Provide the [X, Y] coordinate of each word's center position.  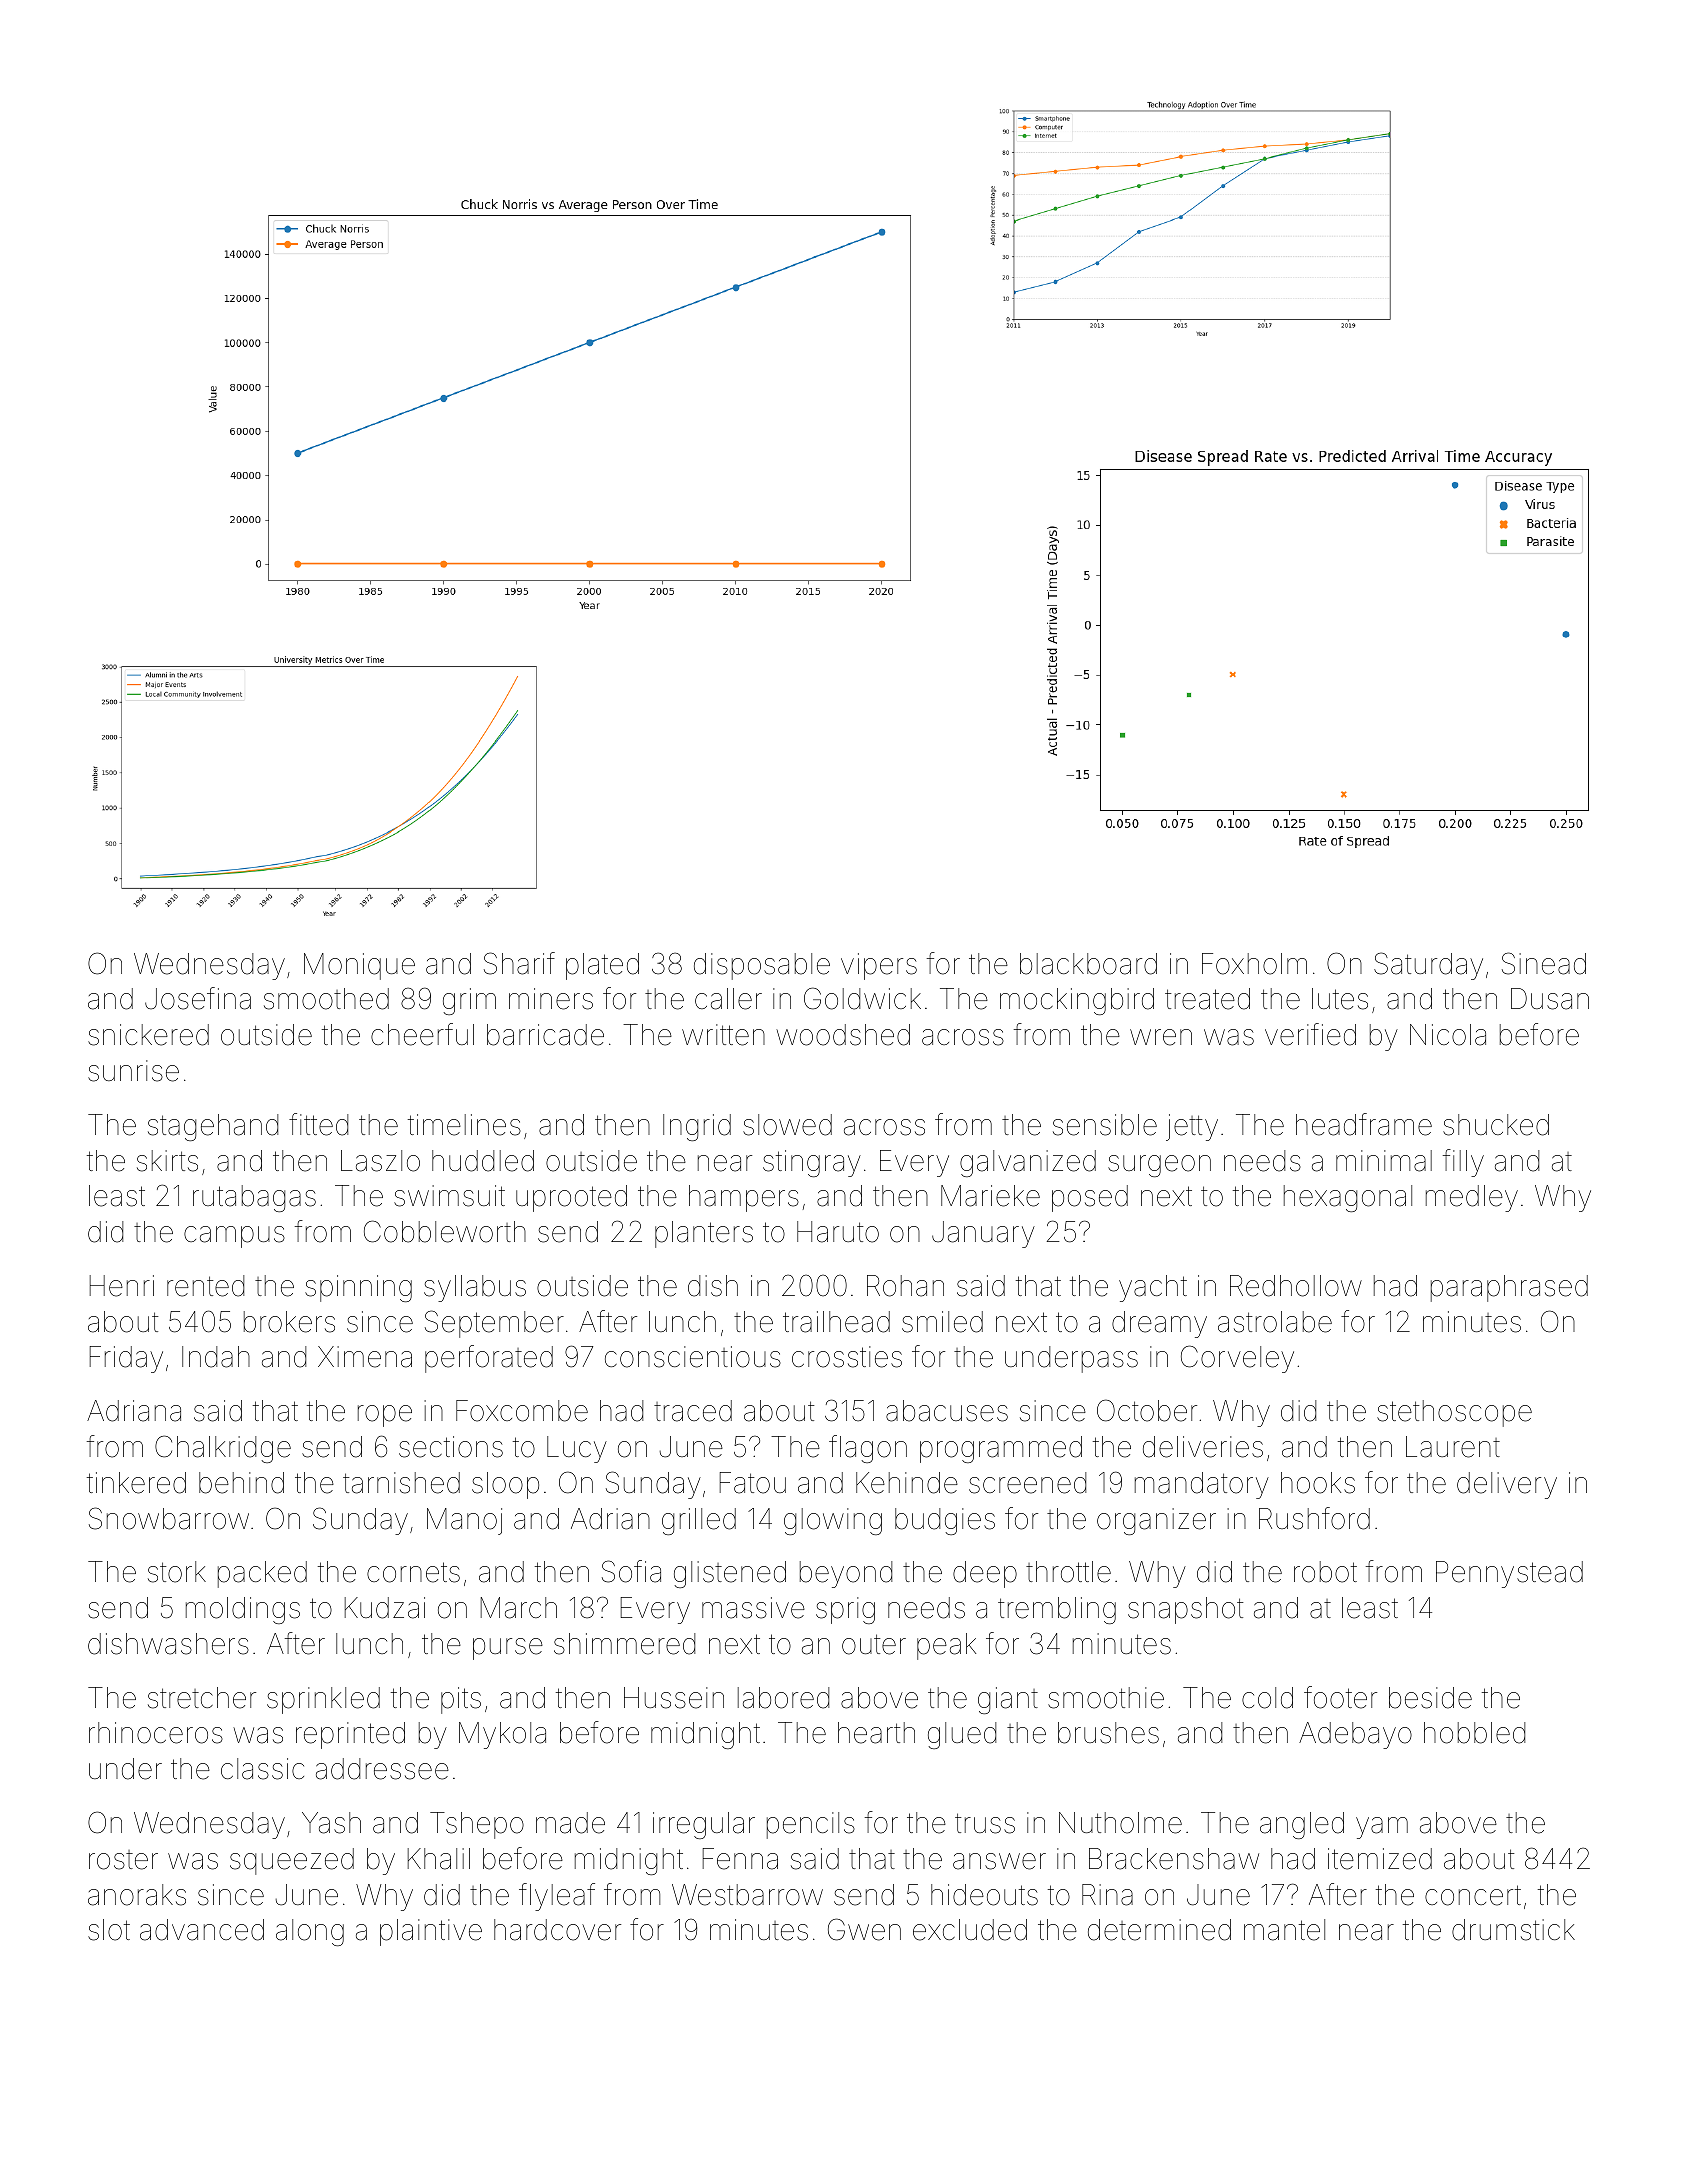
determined [1159, 1930]
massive [753, 1608]
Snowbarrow [169, 1518]
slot [109, 1930]
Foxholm [1254, 964]
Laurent [1453, 1447]
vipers [879, 966]
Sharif [519, 963]
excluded [970, 1930]
